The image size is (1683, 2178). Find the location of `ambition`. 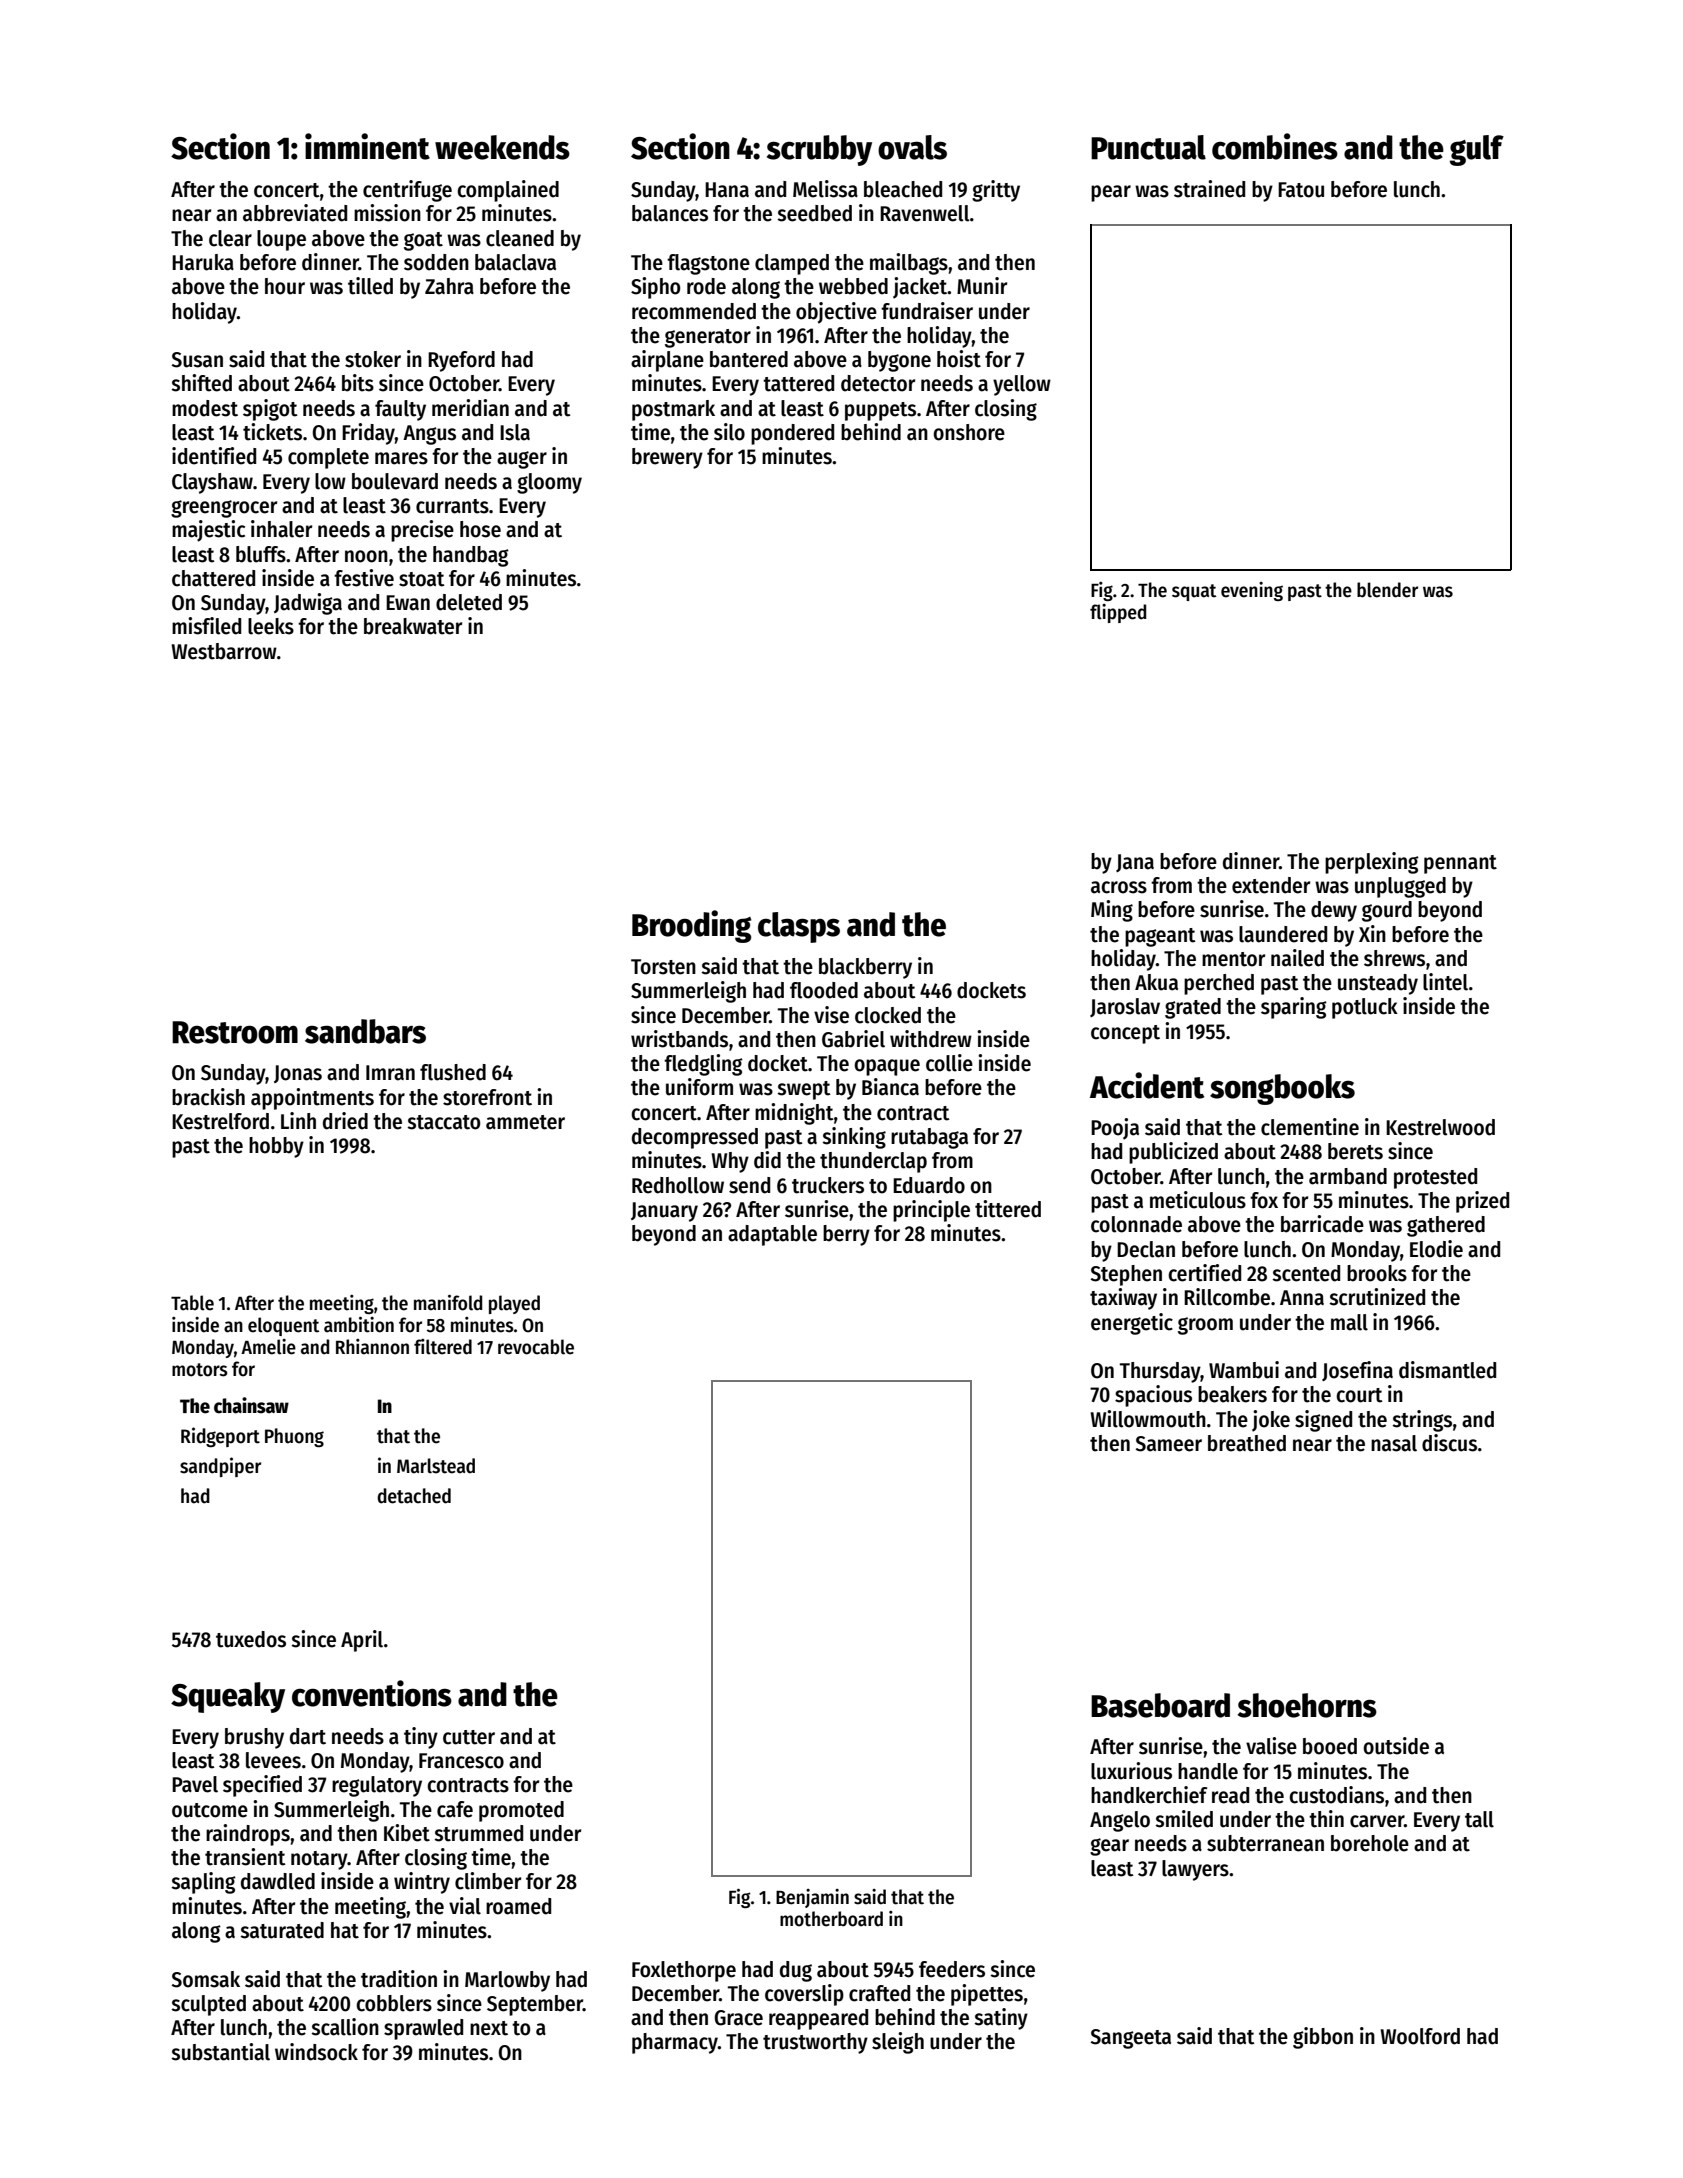

ambition is located at coordinates (359, 1324).
